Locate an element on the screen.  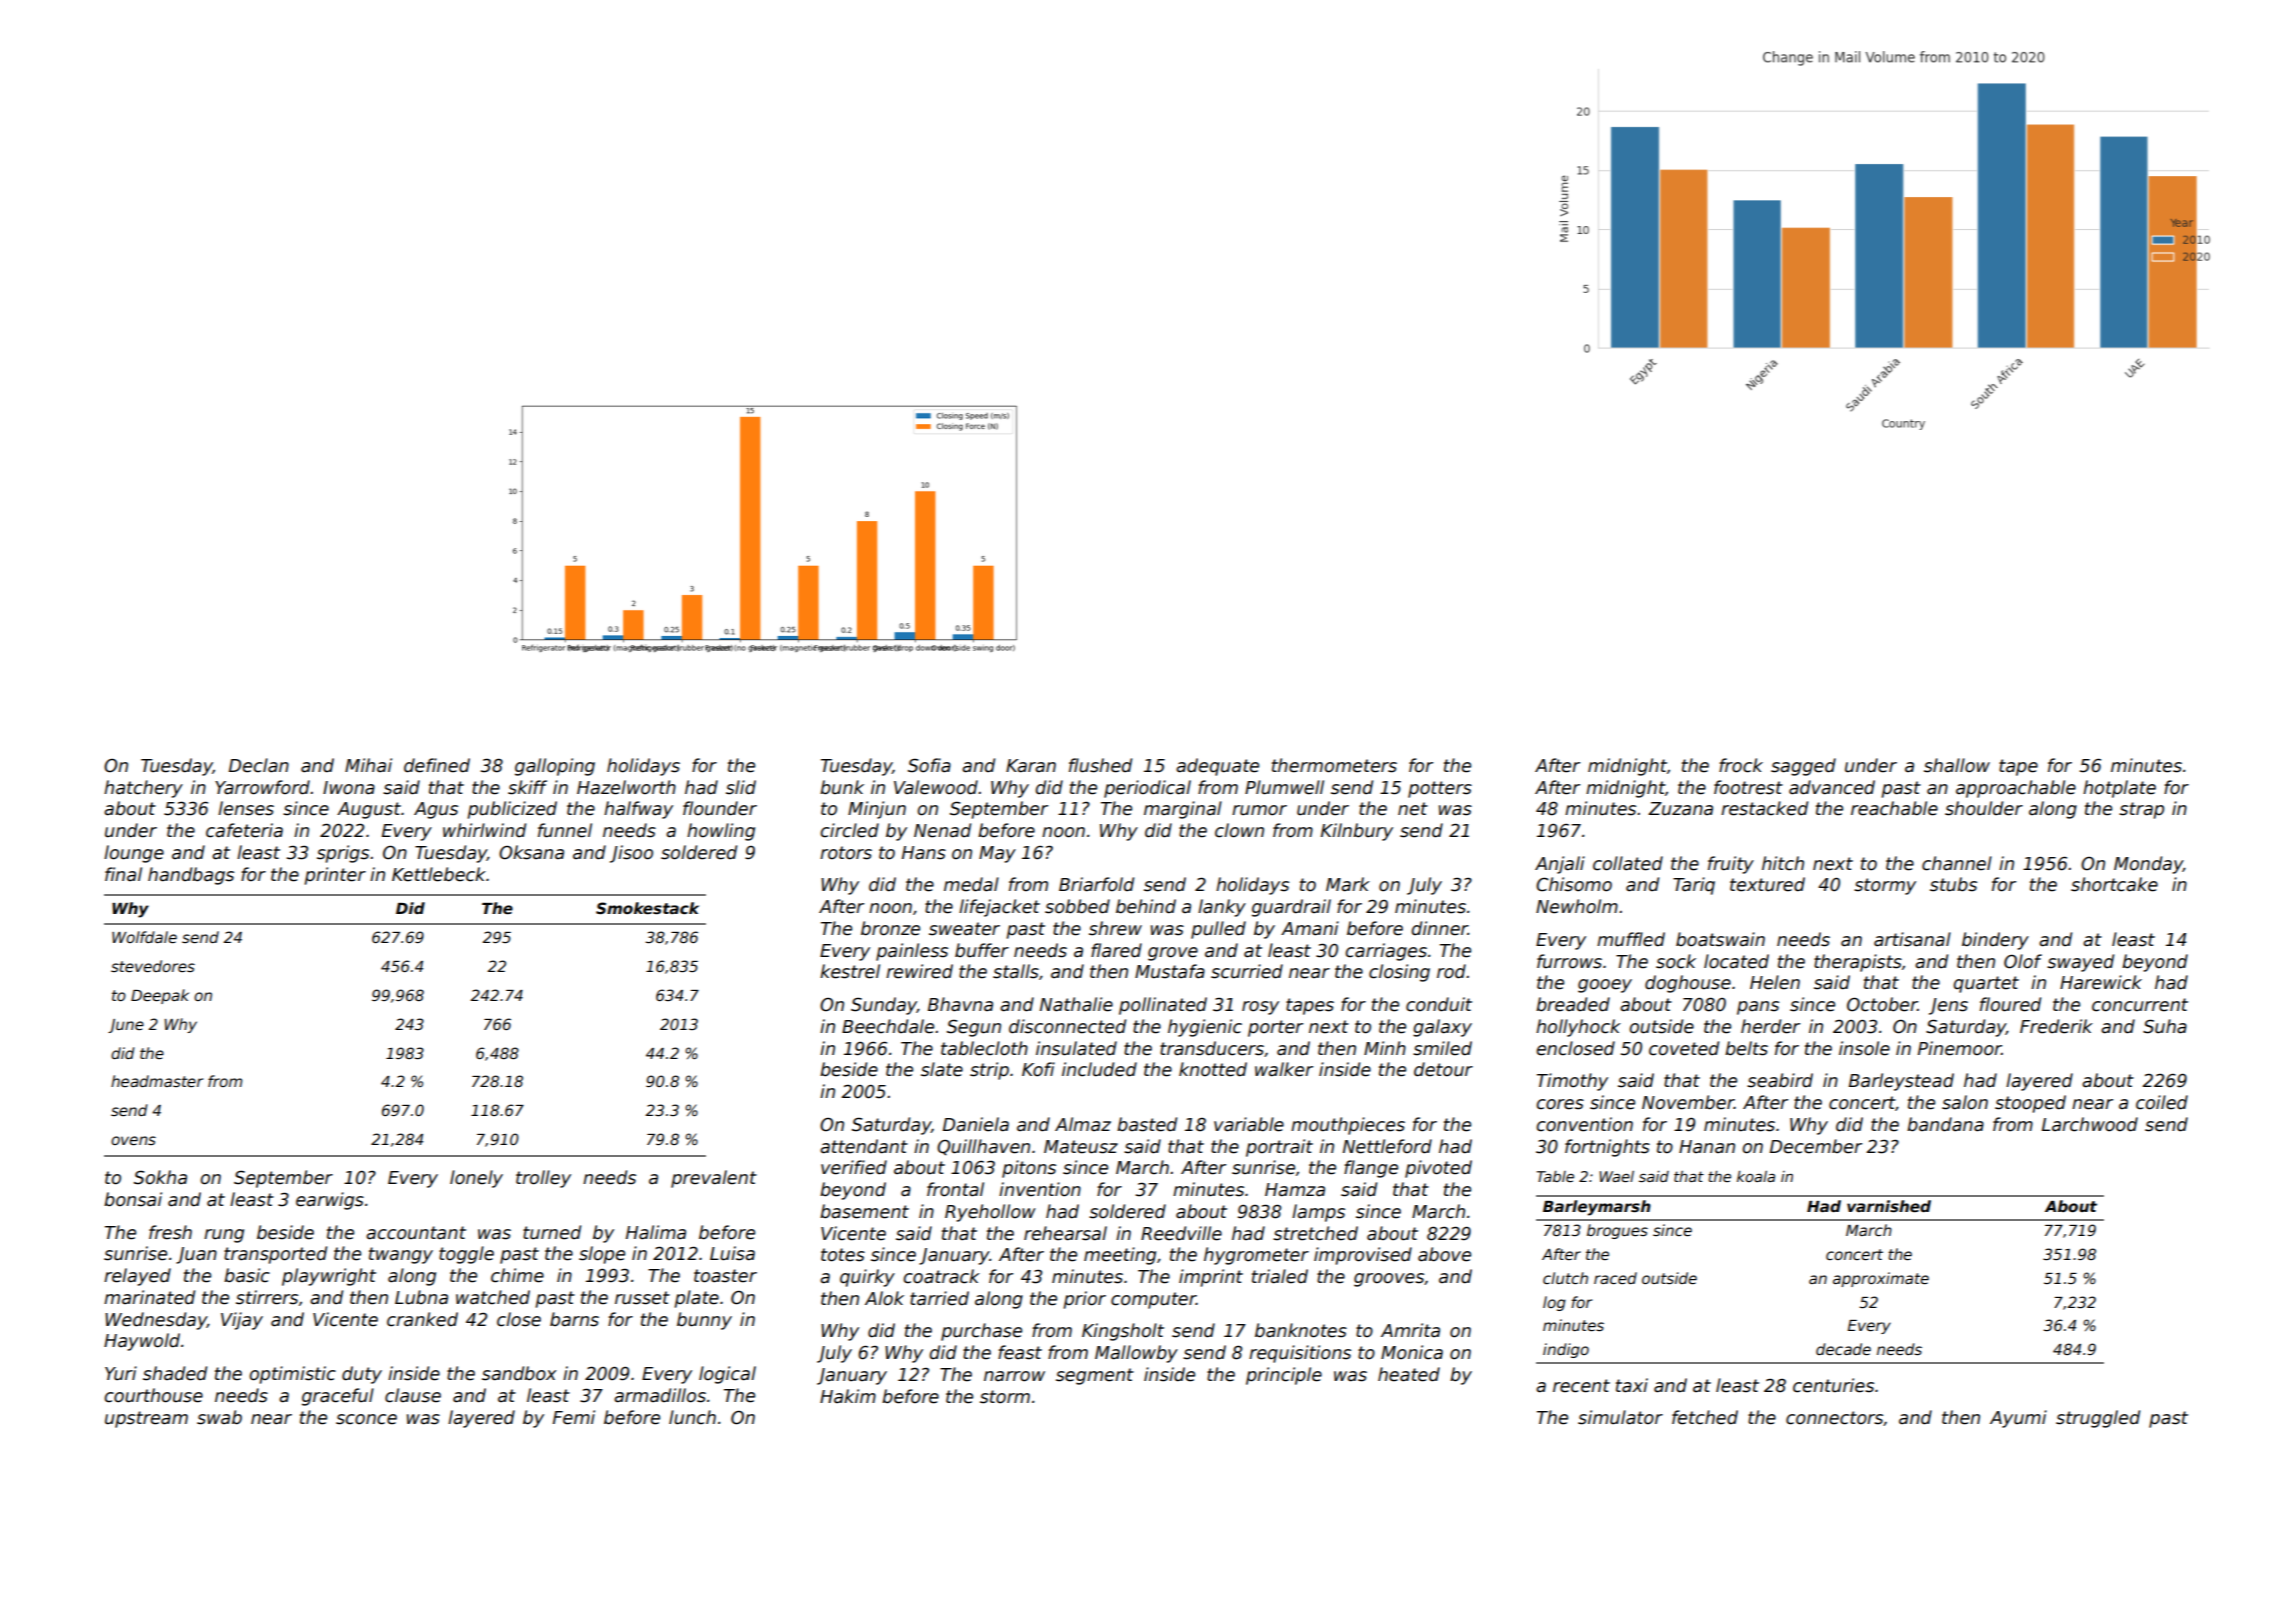
koala is located at coordinates (1756, 1176).
